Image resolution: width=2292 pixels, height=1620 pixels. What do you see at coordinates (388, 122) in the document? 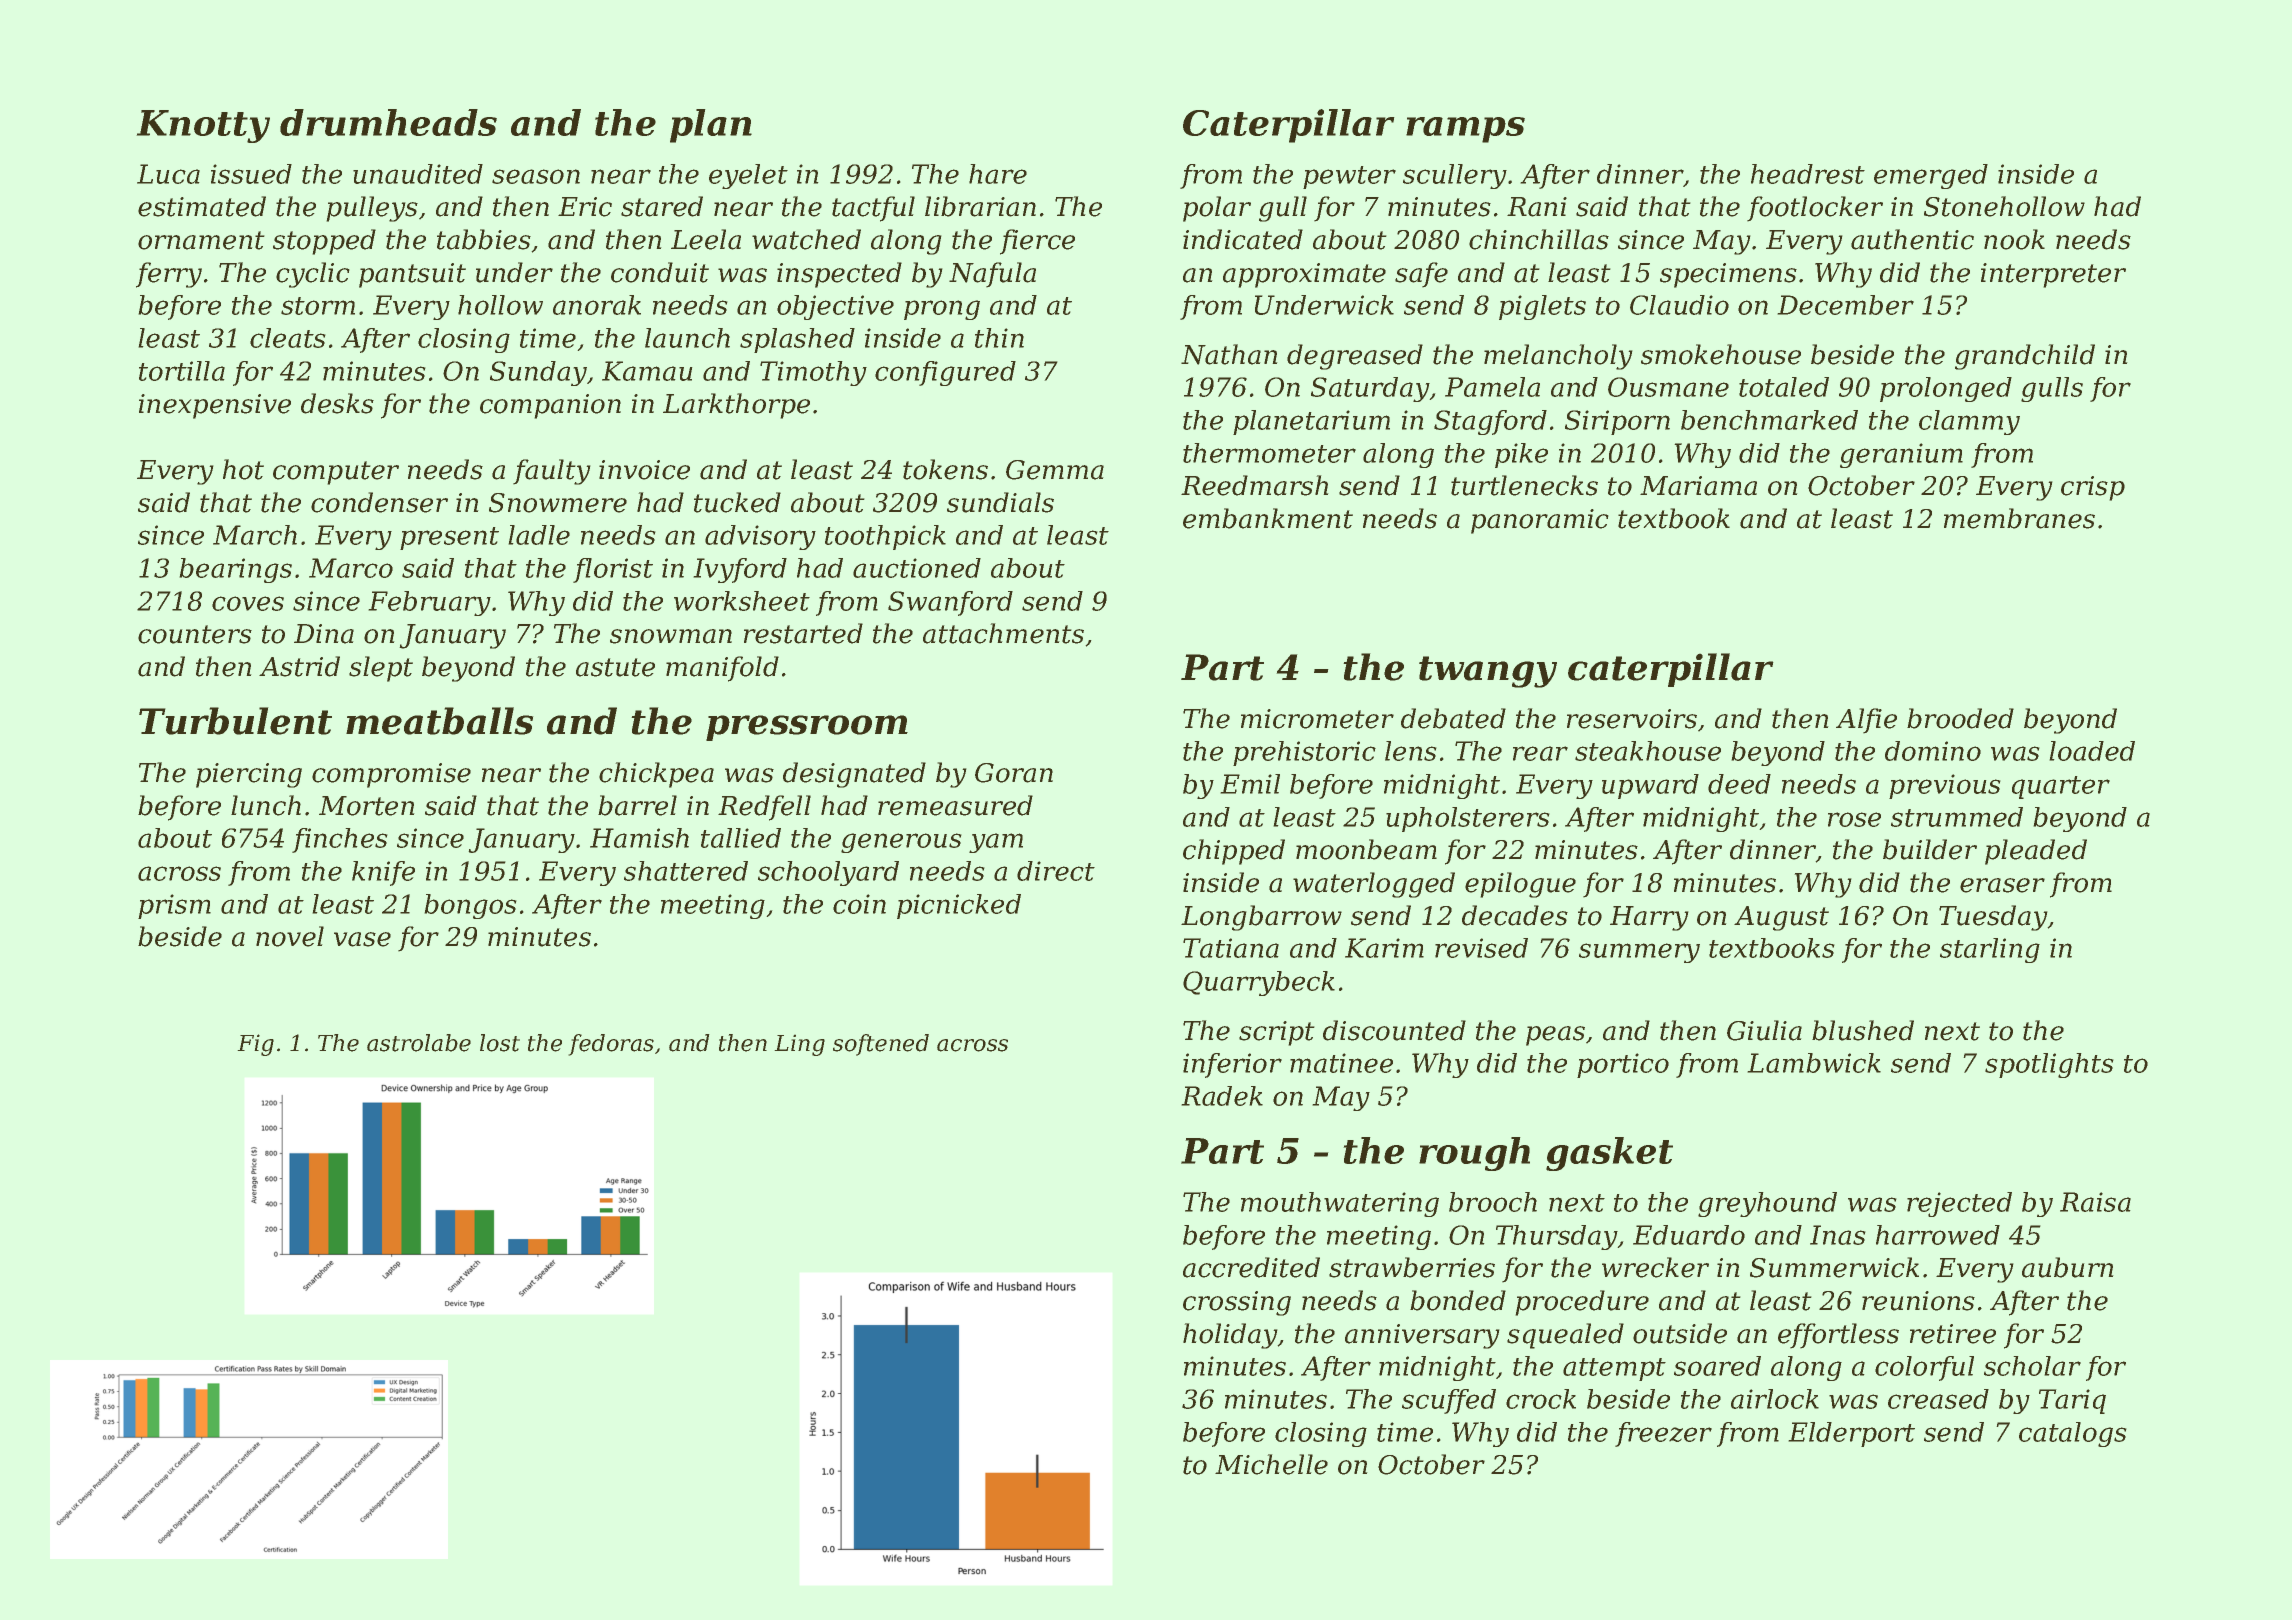
I see `drumheads` at bounding box center [388, 122].
